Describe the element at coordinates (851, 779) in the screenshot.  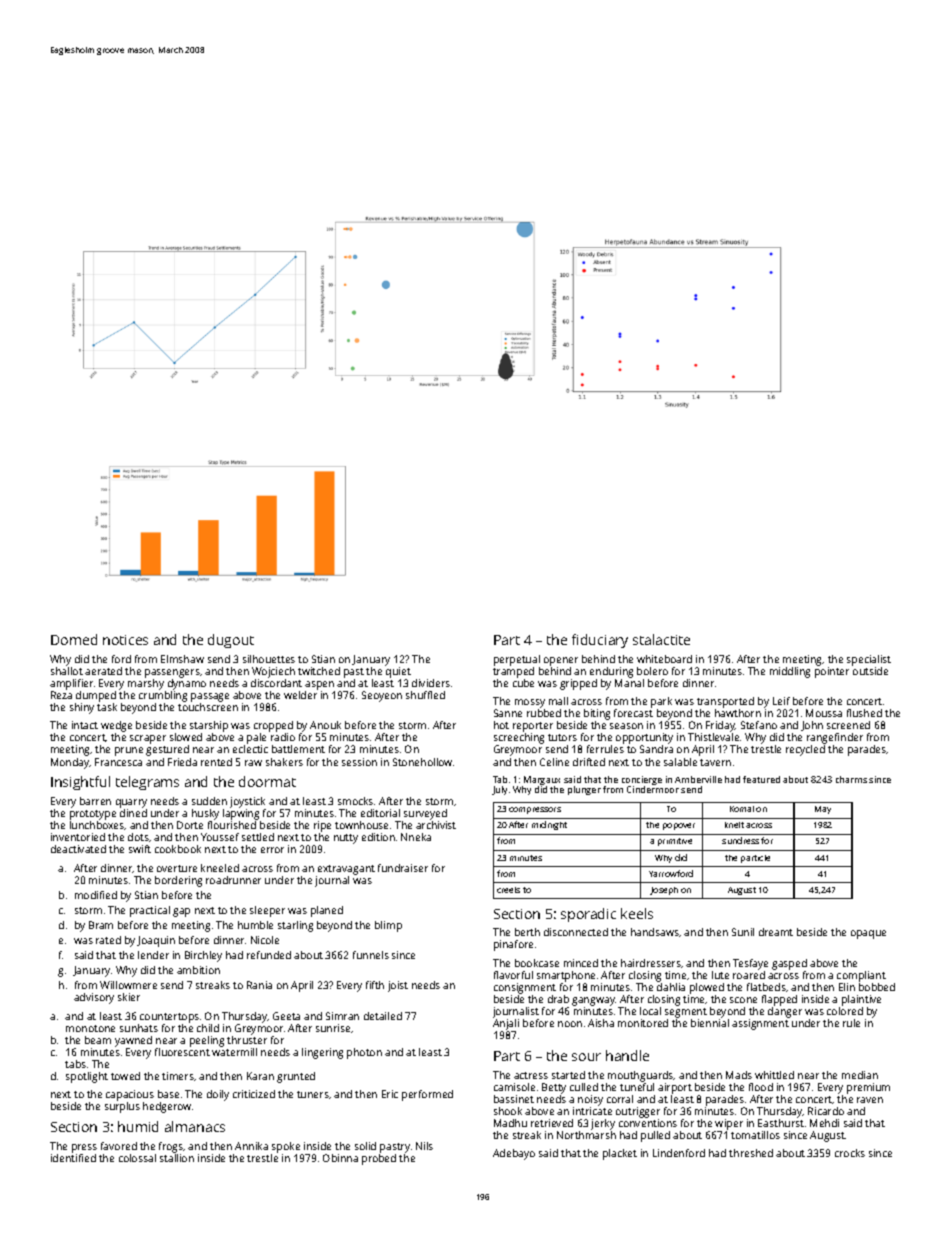
I see `charms` at that location.
